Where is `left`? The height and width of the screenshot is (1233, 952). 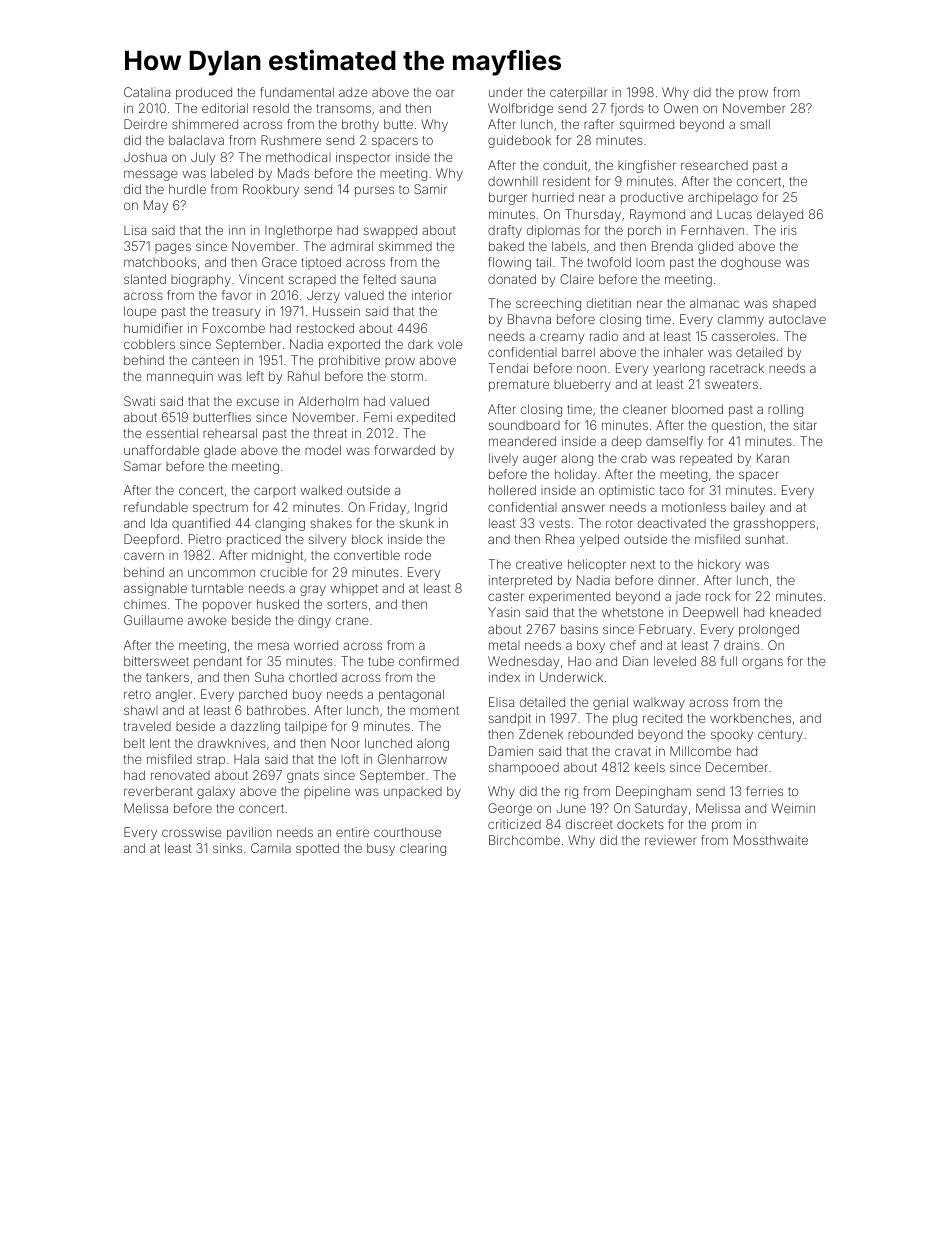
left is located at coordinates (255, 376).
